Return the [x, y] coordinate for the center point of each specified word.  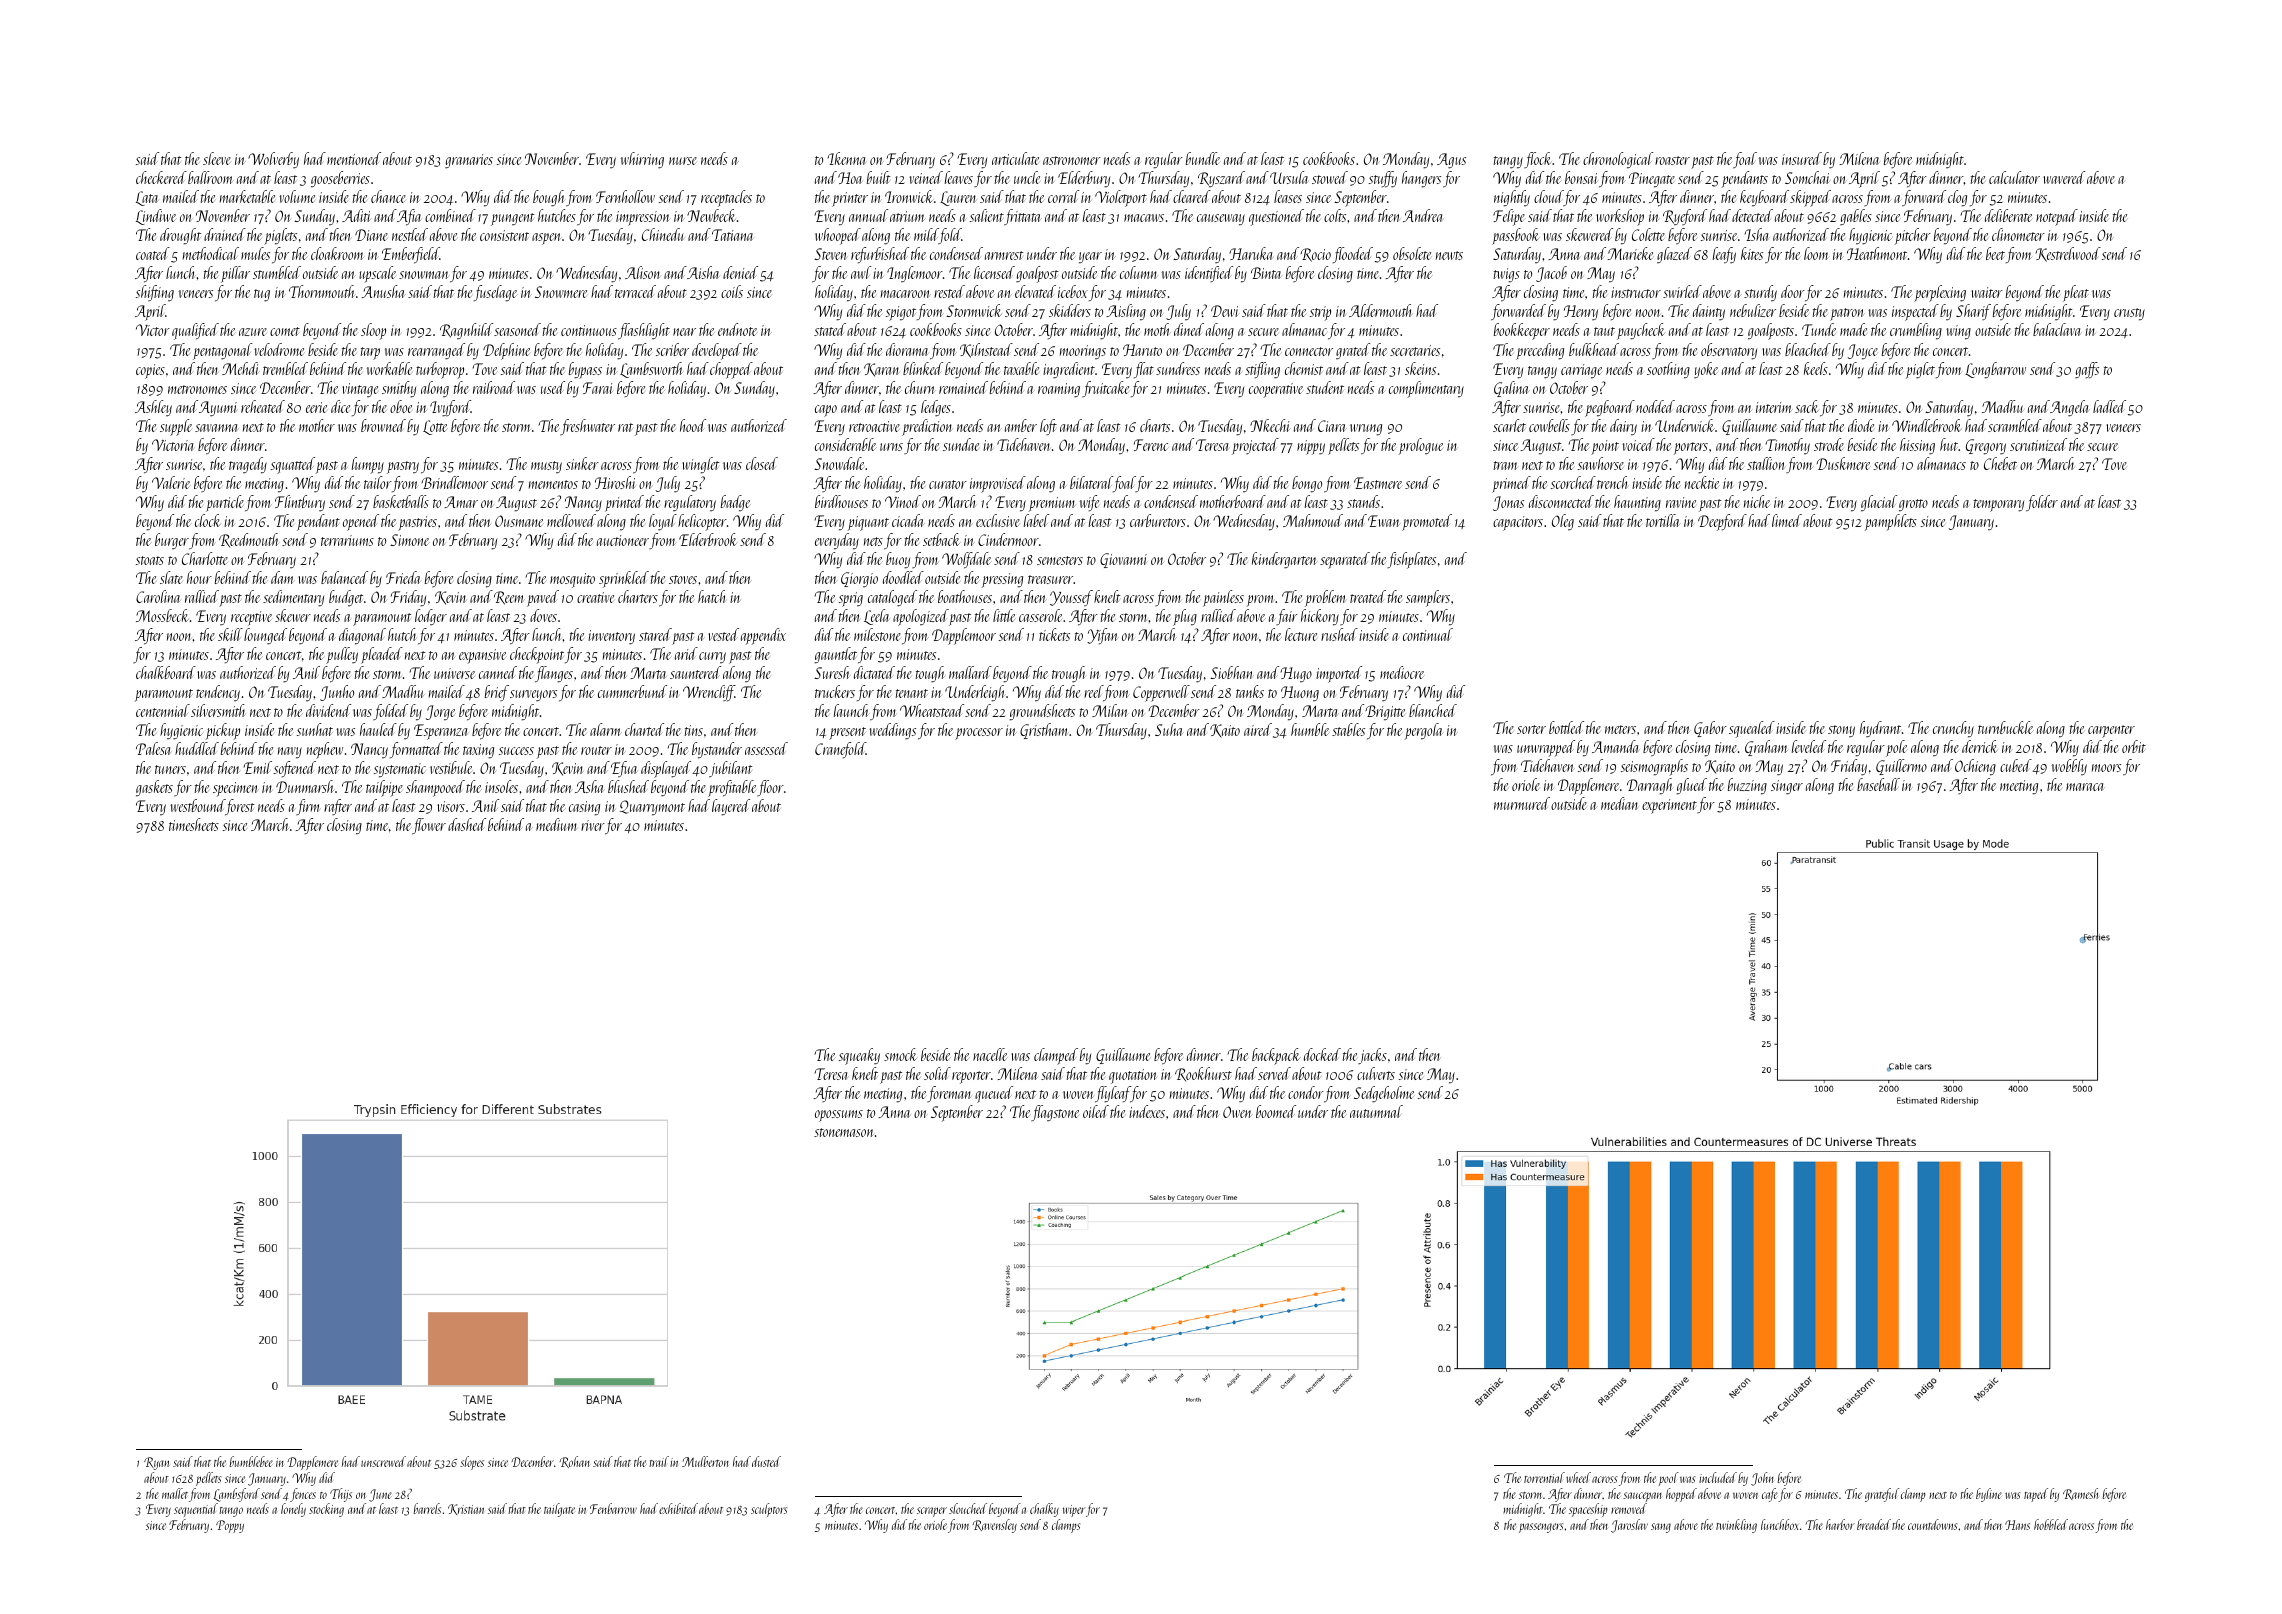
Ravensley [995, 1526]
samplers [1428, 598]
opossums [839, 1116]
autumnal [1376, 1111]
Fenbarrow [613, 1508]
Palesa [153, 748]
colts [1335, 215]
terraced [635, 291]
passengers [1541, 1528]
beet [1995, 253]
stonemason [844, 1132]
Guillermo [1901, 767]
